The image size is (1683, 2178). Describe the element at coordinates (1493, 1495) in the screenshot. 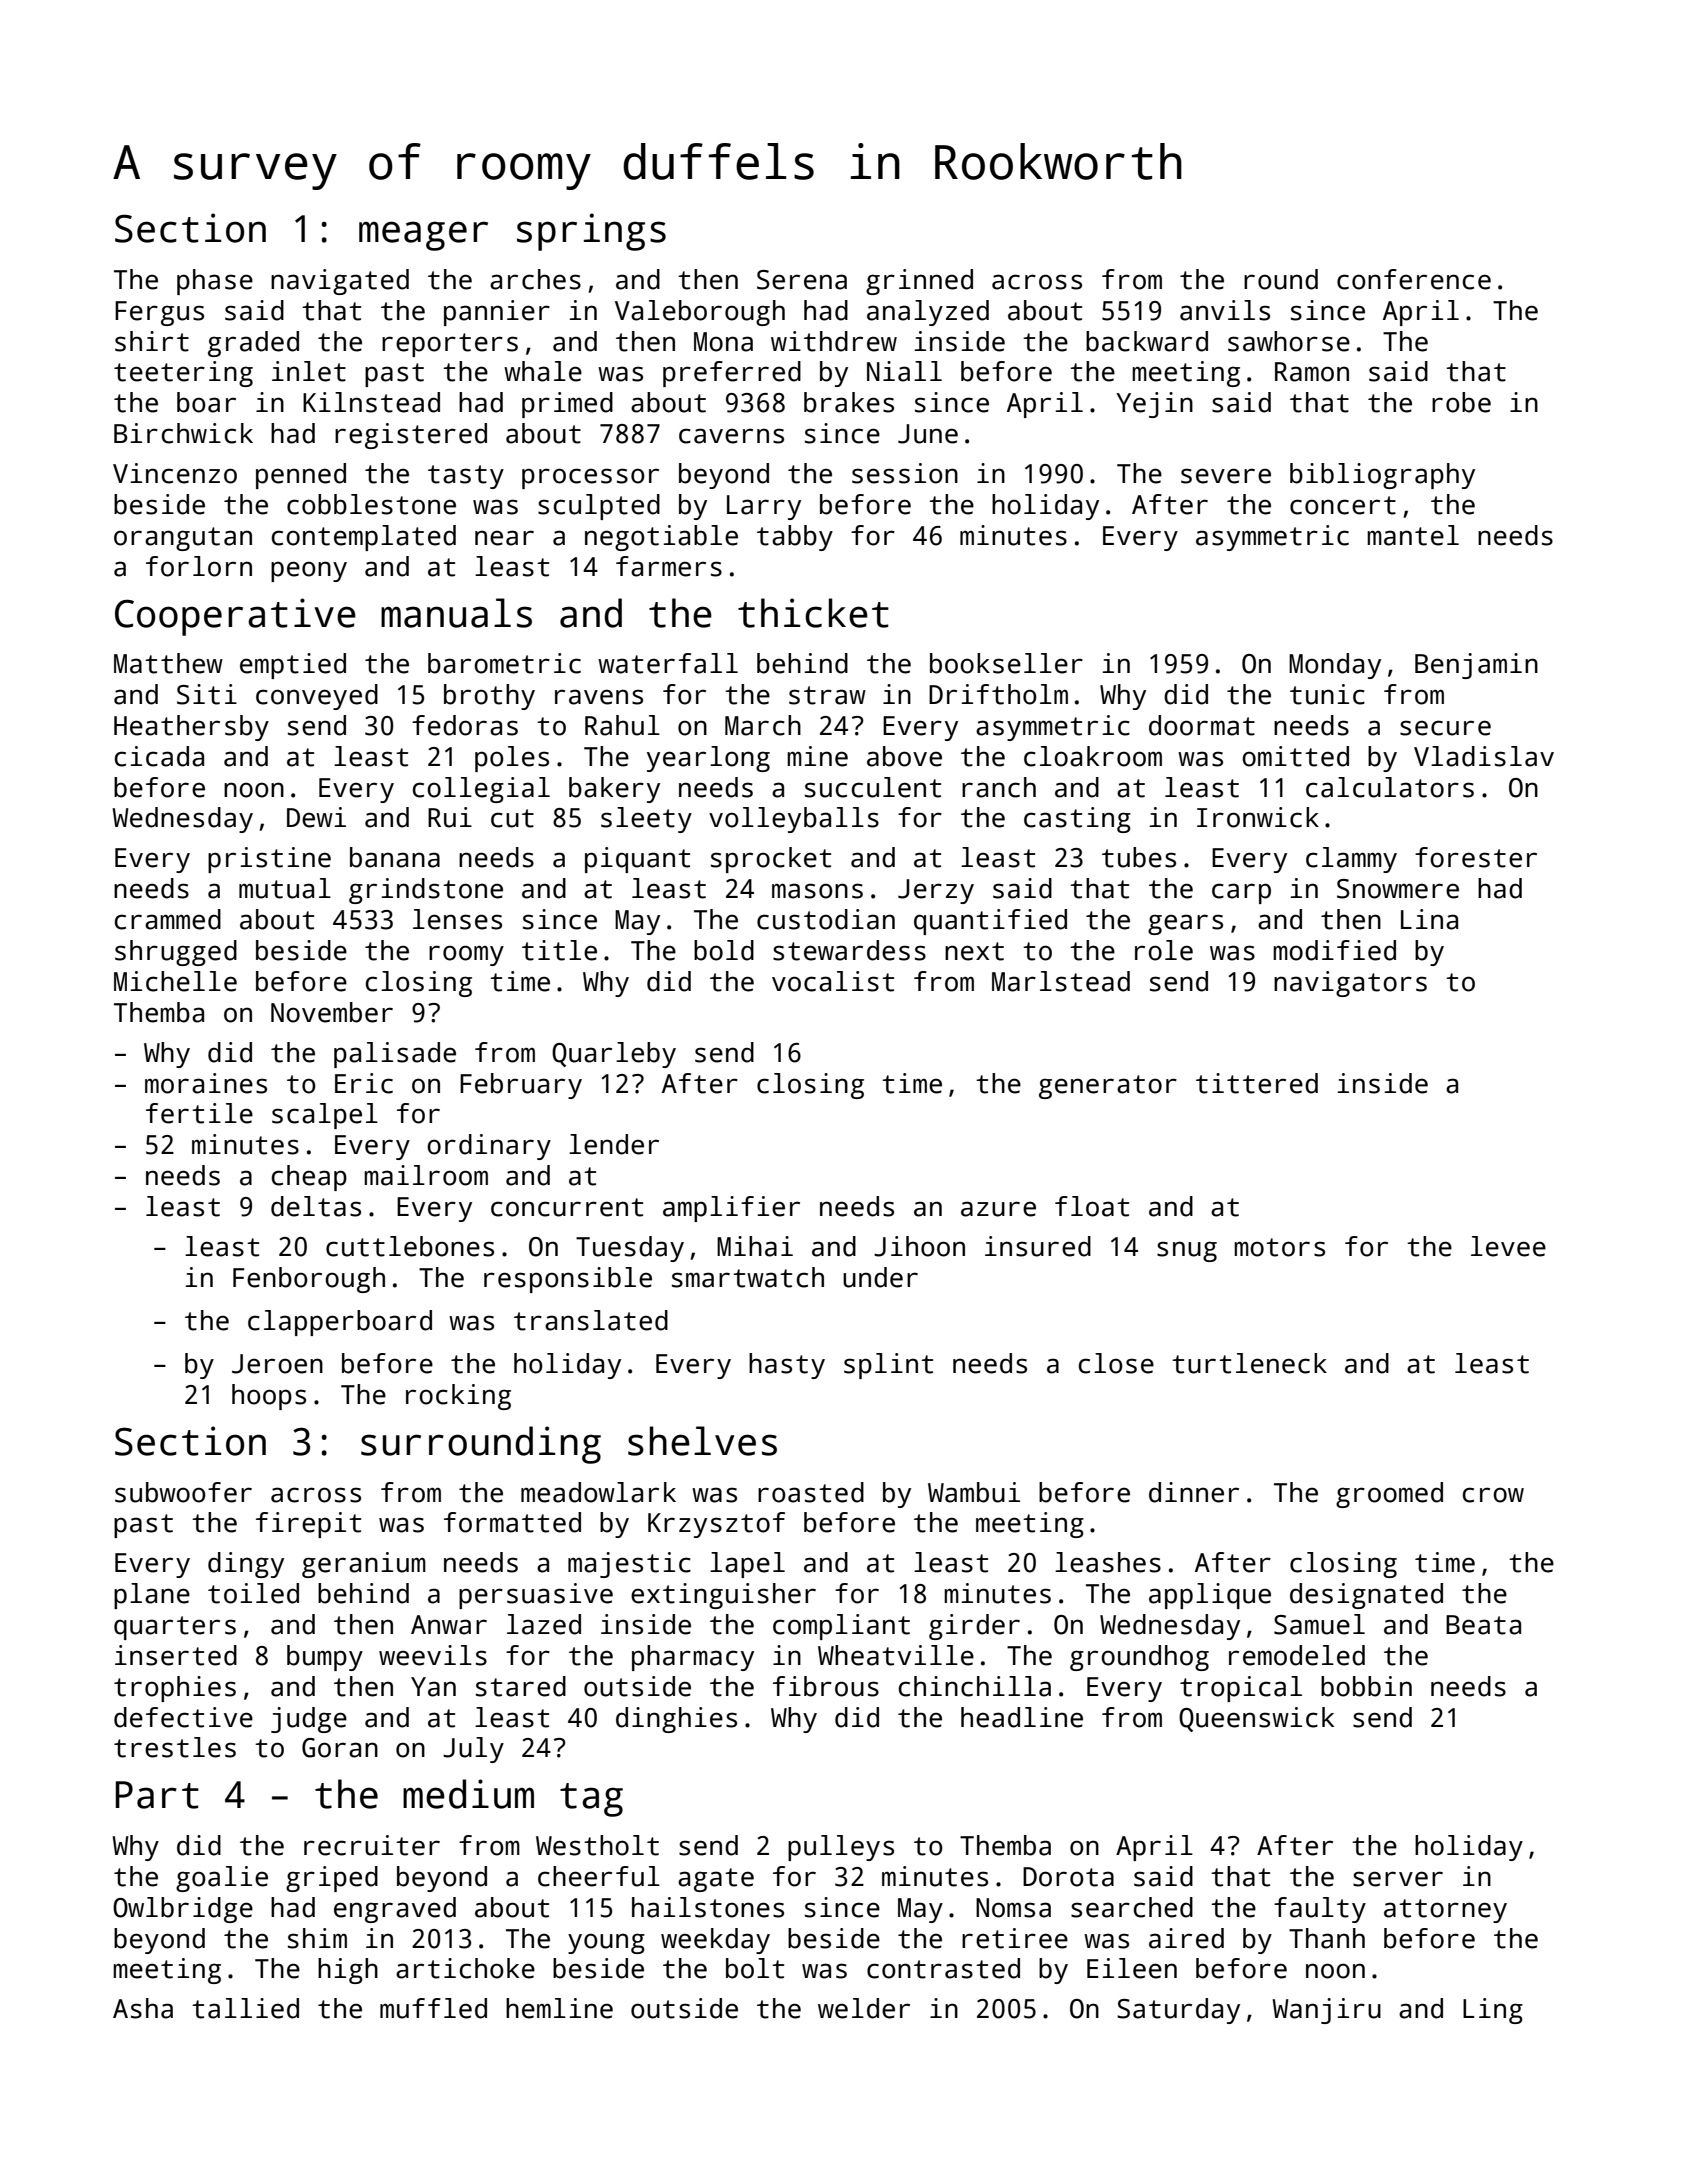

I see `crow` at that location.
